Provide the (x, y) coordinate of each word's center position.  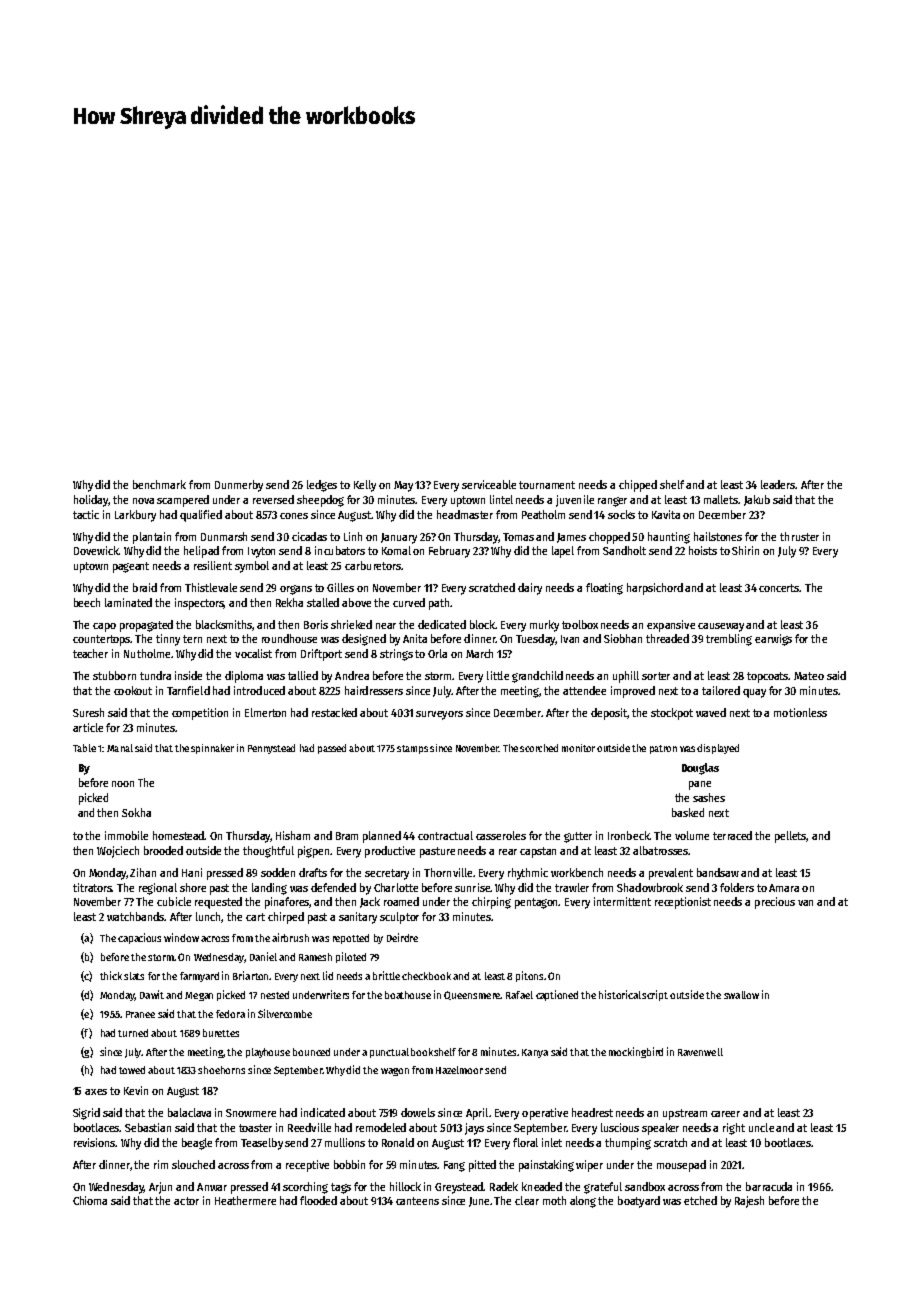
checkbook (426, 976)
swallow (741, 995)
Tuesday (536, 640)
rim (161, 1164)
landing (269, 889)
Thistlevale (211, 587)
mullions (345, 1142)
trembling (729, 640)
